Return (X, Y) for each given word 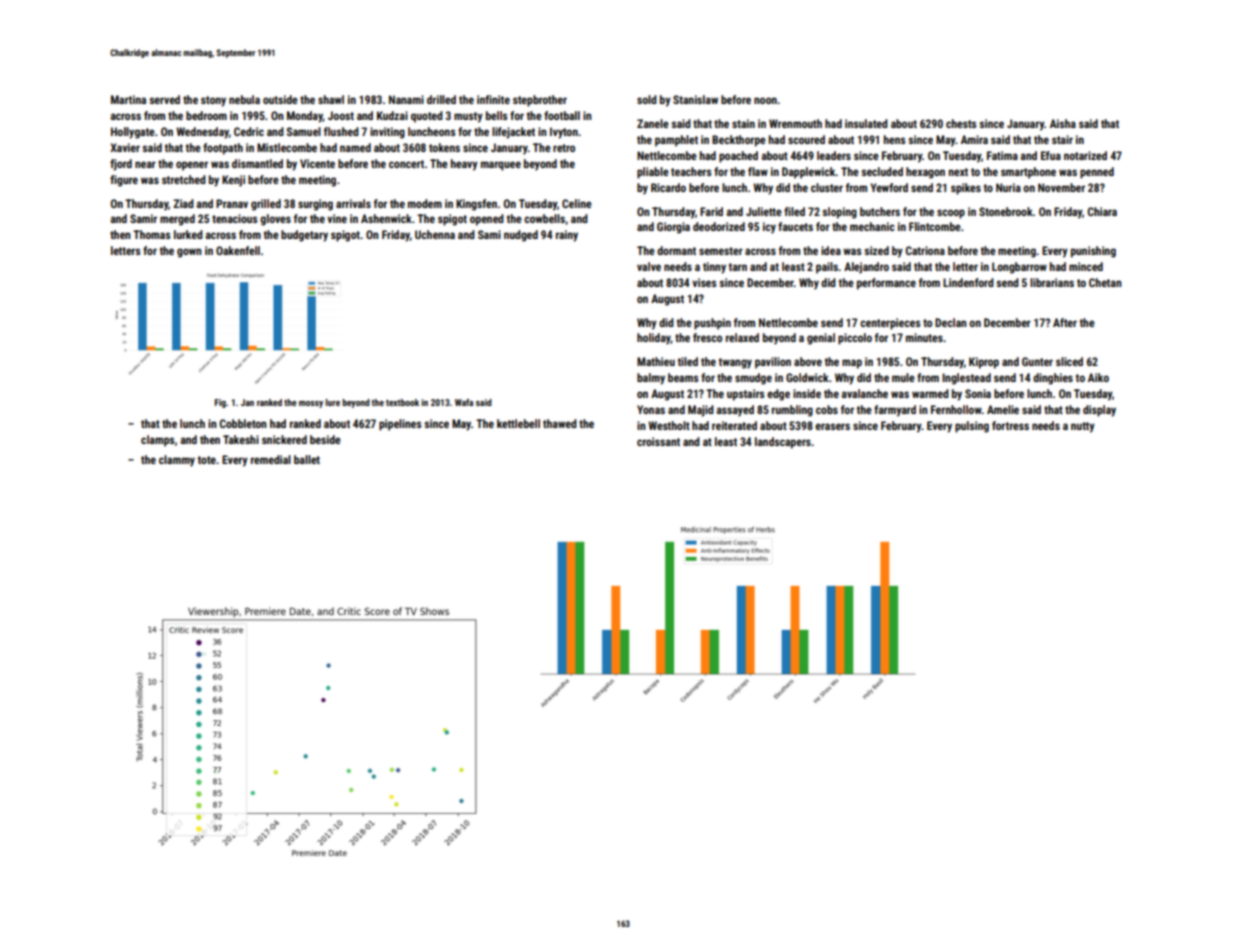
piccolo (855, 339)
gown (189, 253)
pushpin (712, 324)
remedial (271, 459)
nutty (1083, 427)
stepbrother (540, 101)
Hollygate (133, 133)
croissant (658, 441)
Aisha (1063, 123)
